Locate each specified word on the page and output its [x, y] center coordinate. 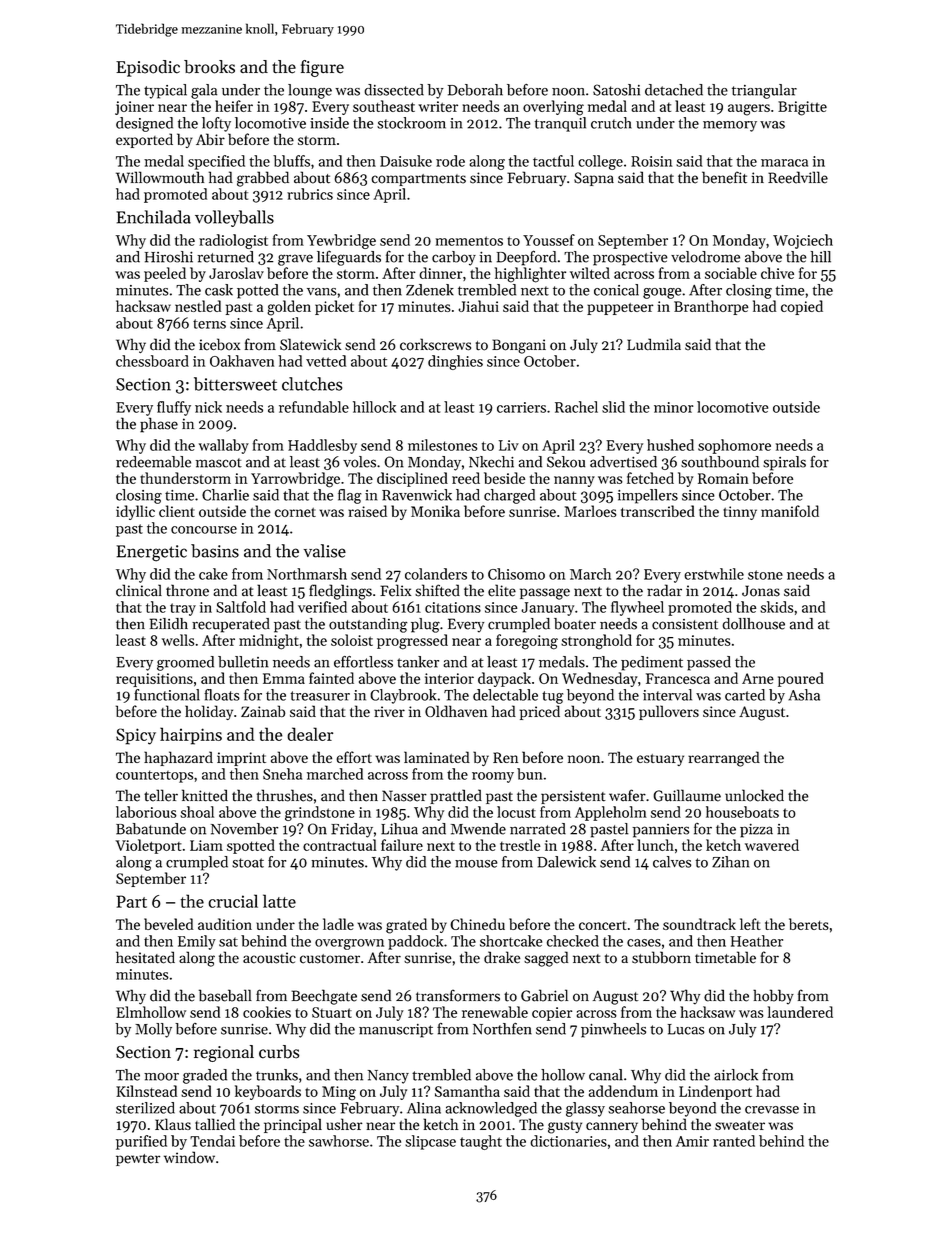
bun [530, 774]
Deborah [475, 90]
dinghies [455, 362]
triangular [764, 91]
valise [325, 551]
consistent [685, 624]
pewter [138, 1160]
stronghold [596, 642]
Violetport [148, 846]
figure [322, 68]
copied [802, 307]
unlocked [754, 795]
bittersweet [235, 384]
